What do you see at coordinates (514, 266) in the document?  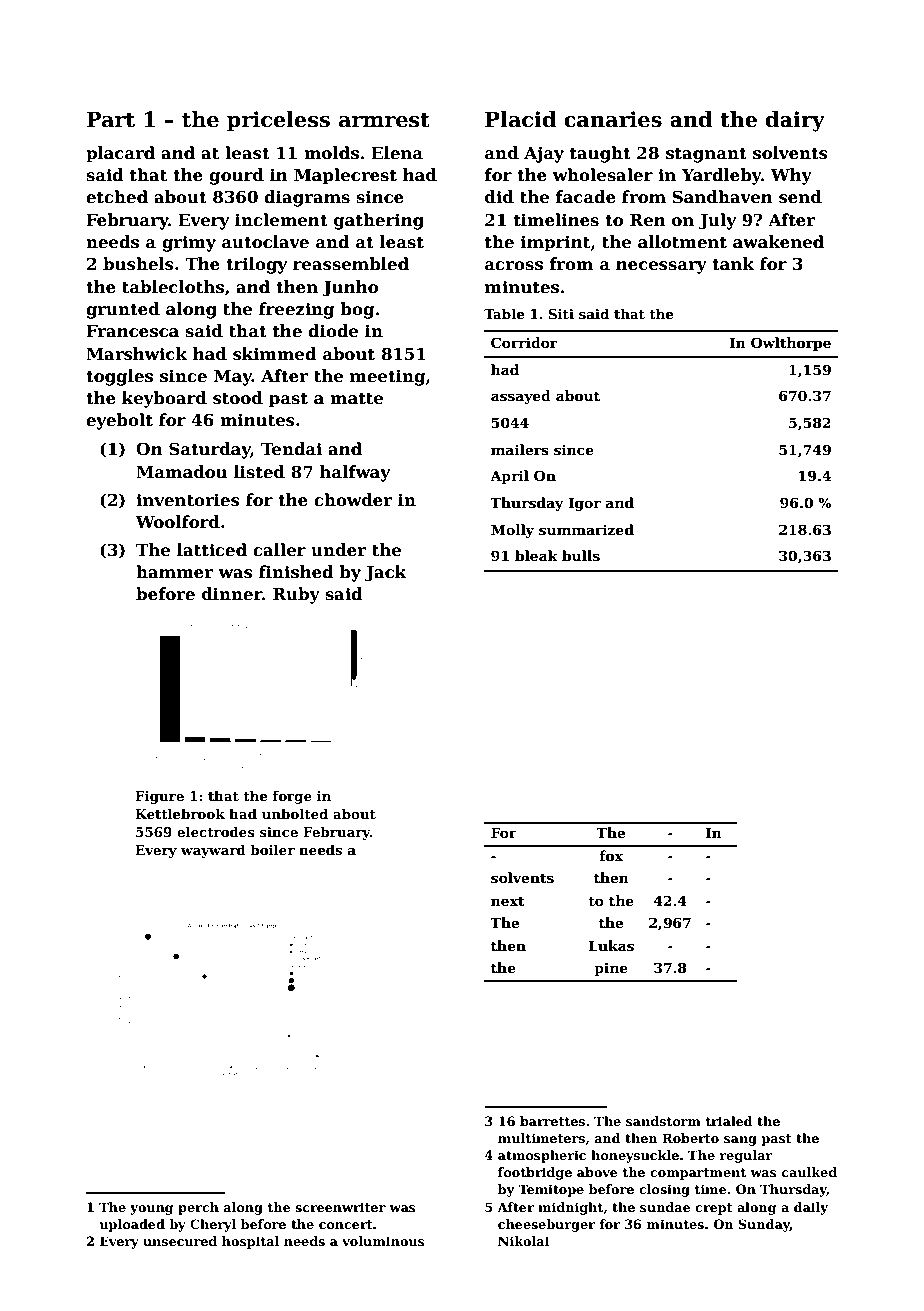 I see `across` at bounding box center [514, 266].
